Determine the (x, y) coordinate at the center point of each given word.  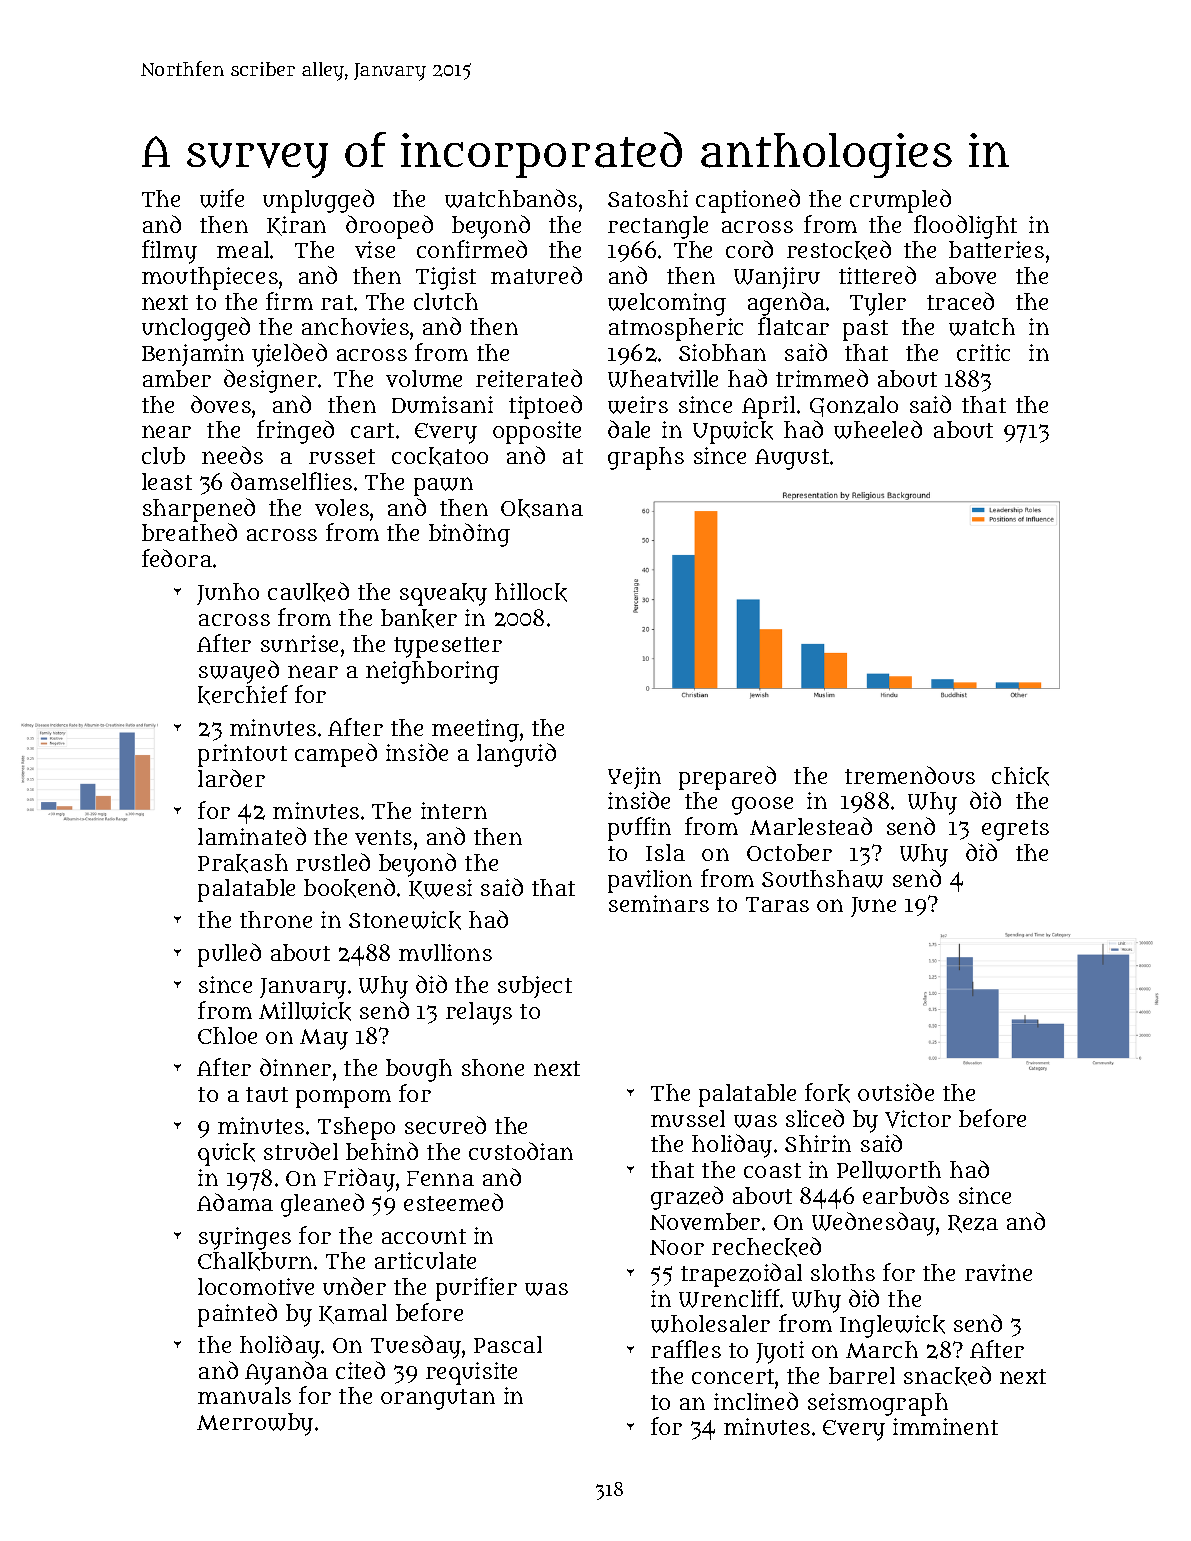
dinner (295, 1067)
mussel (688, 1118)
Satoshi (648, 198)
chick (1020, 776)
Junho (228, 594)
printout (242, 755)
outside (896, 1092)
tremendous (910, 775)
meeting (475, 730)
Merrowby (255, 1424)
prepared (727, 778)
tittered (877, 275)
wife (222, 198)
